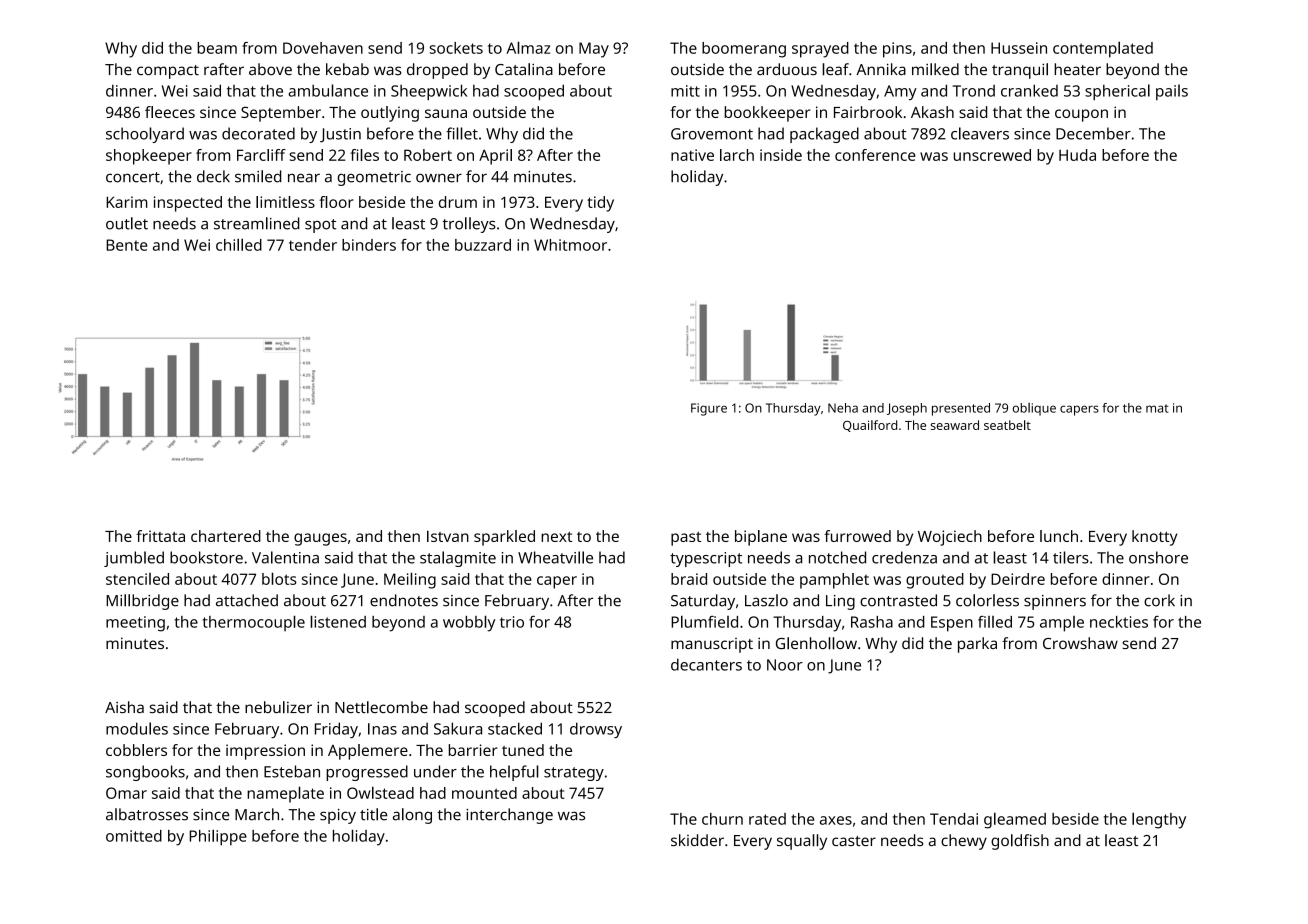  I want to click on Trond, so click(974, 91).
